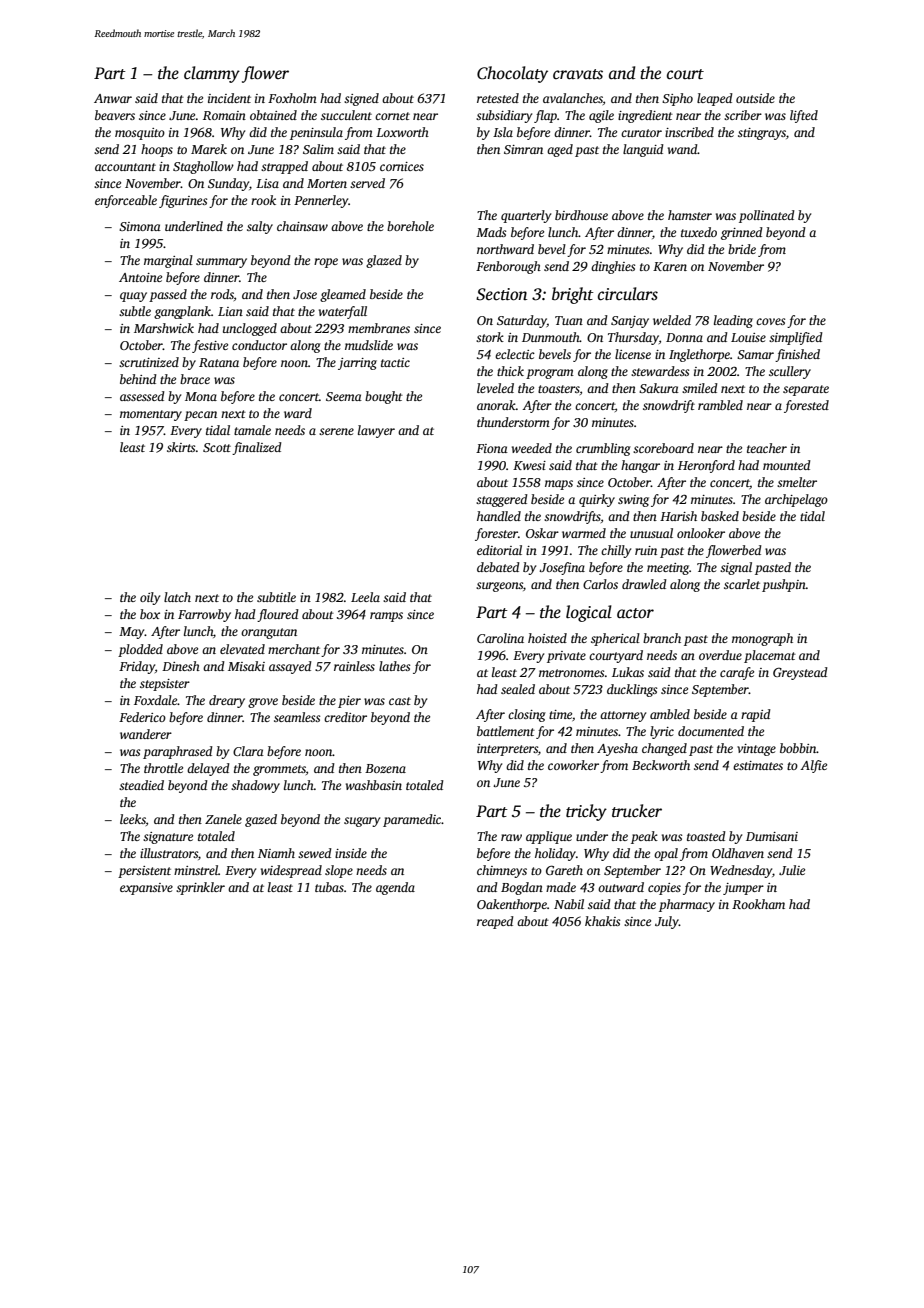  I want to click on Leela, so click(365, 597).
